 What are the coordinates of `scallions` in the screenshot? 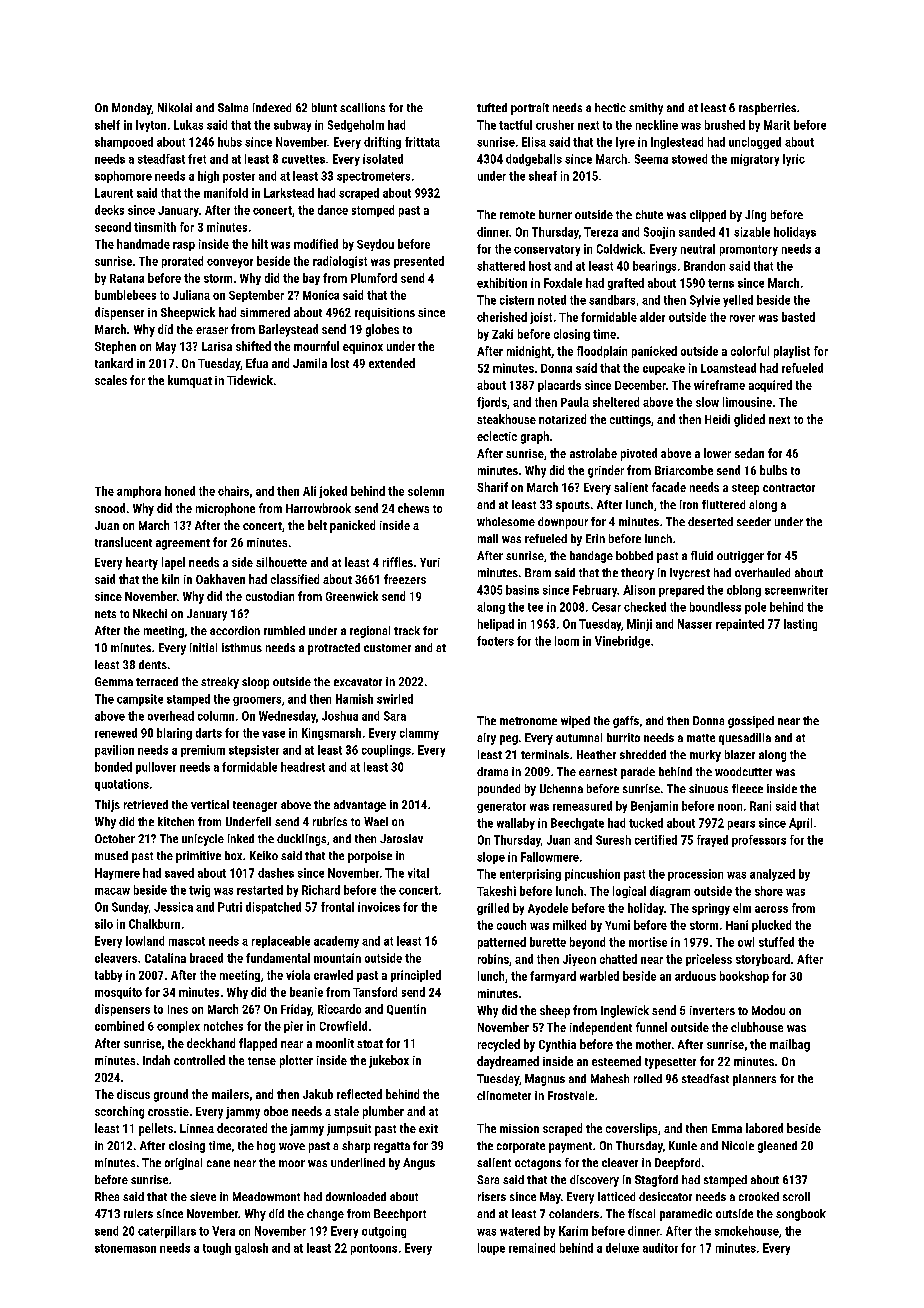 It's located at (362, 107).
